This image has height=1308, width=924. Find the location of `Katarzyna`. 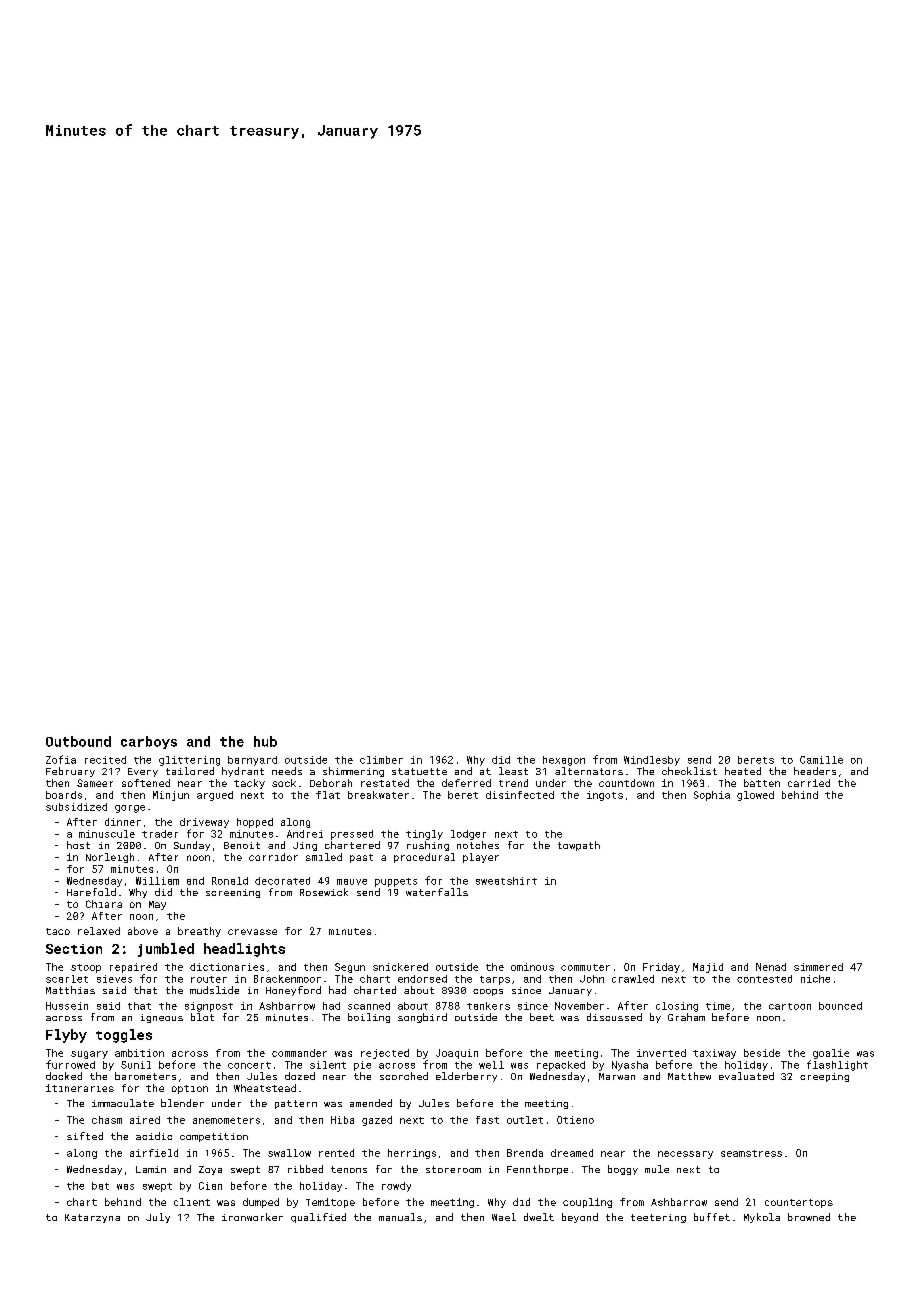

Katarzyna is located at coordinates (92, 1218).
